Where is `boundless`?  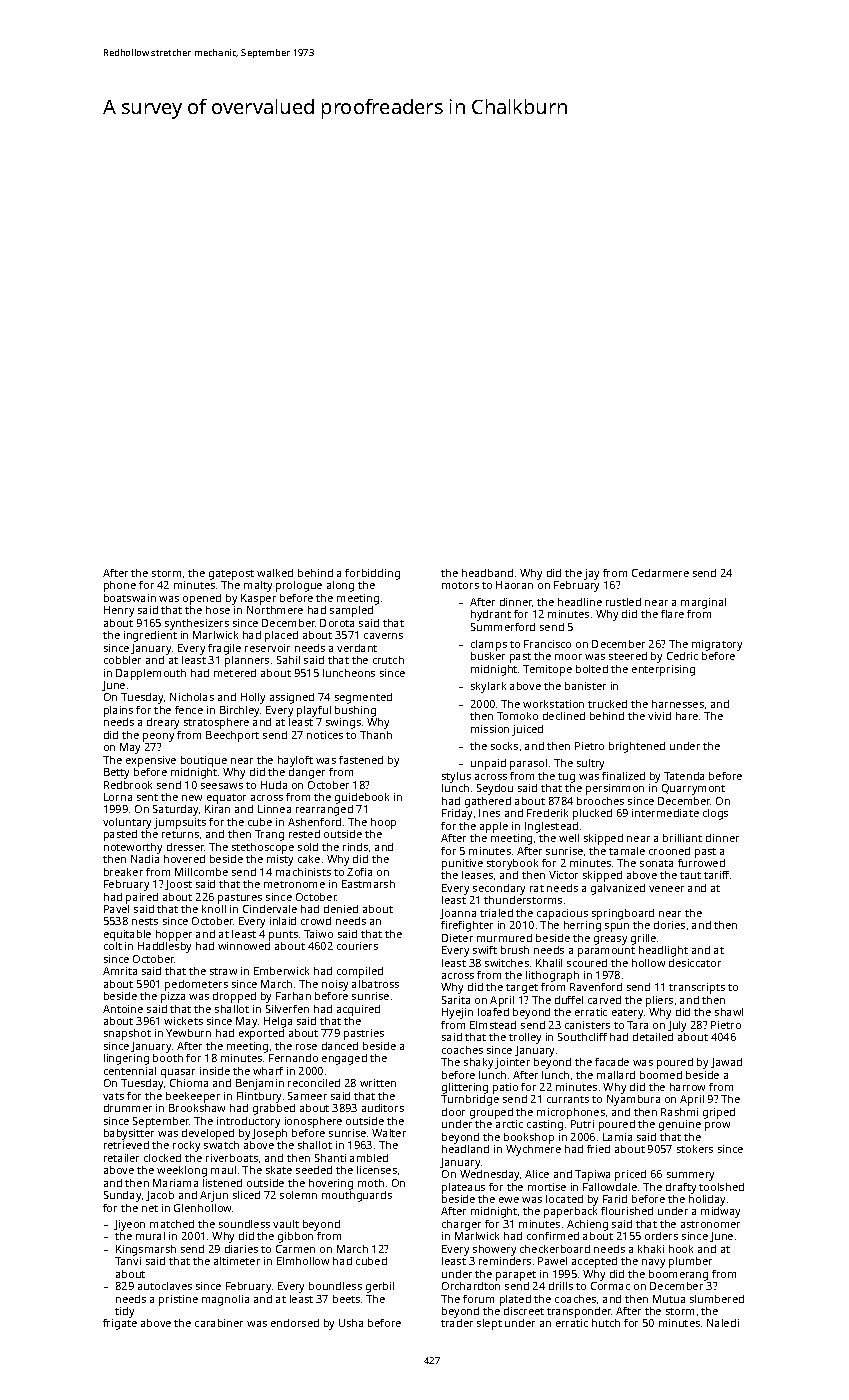
boundless is located at coordinates (335, 1286).
